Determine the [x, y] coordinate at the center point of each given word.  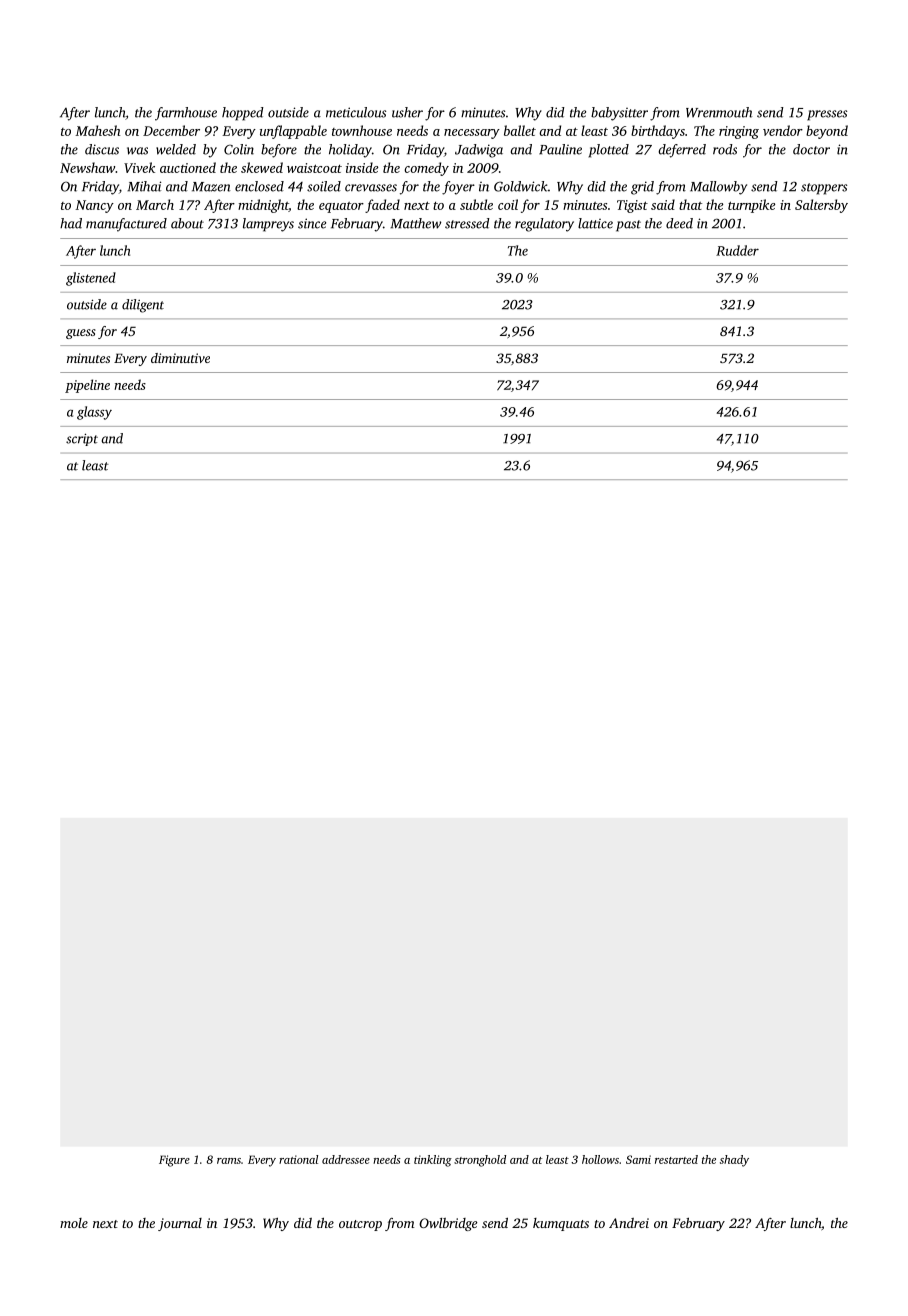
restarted [676, 1159]
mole [74, 1223]
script [82, 439]
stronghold [480, 1161]
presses [827, 115]
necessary [472, 134]
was [137, 151]
